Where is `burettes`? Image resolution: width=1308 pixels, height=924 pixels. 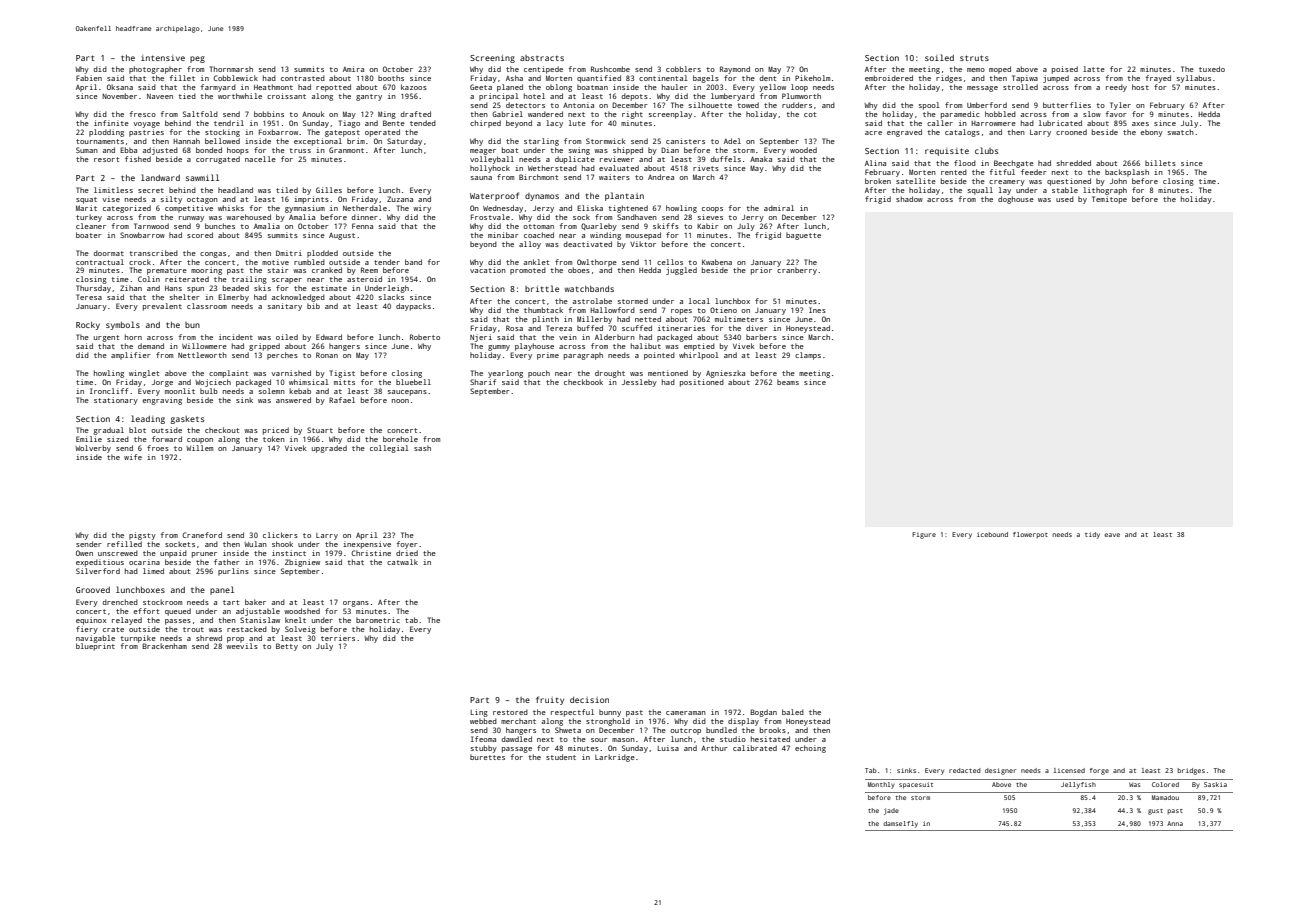
burettes is located at coordinates (487, 757).
